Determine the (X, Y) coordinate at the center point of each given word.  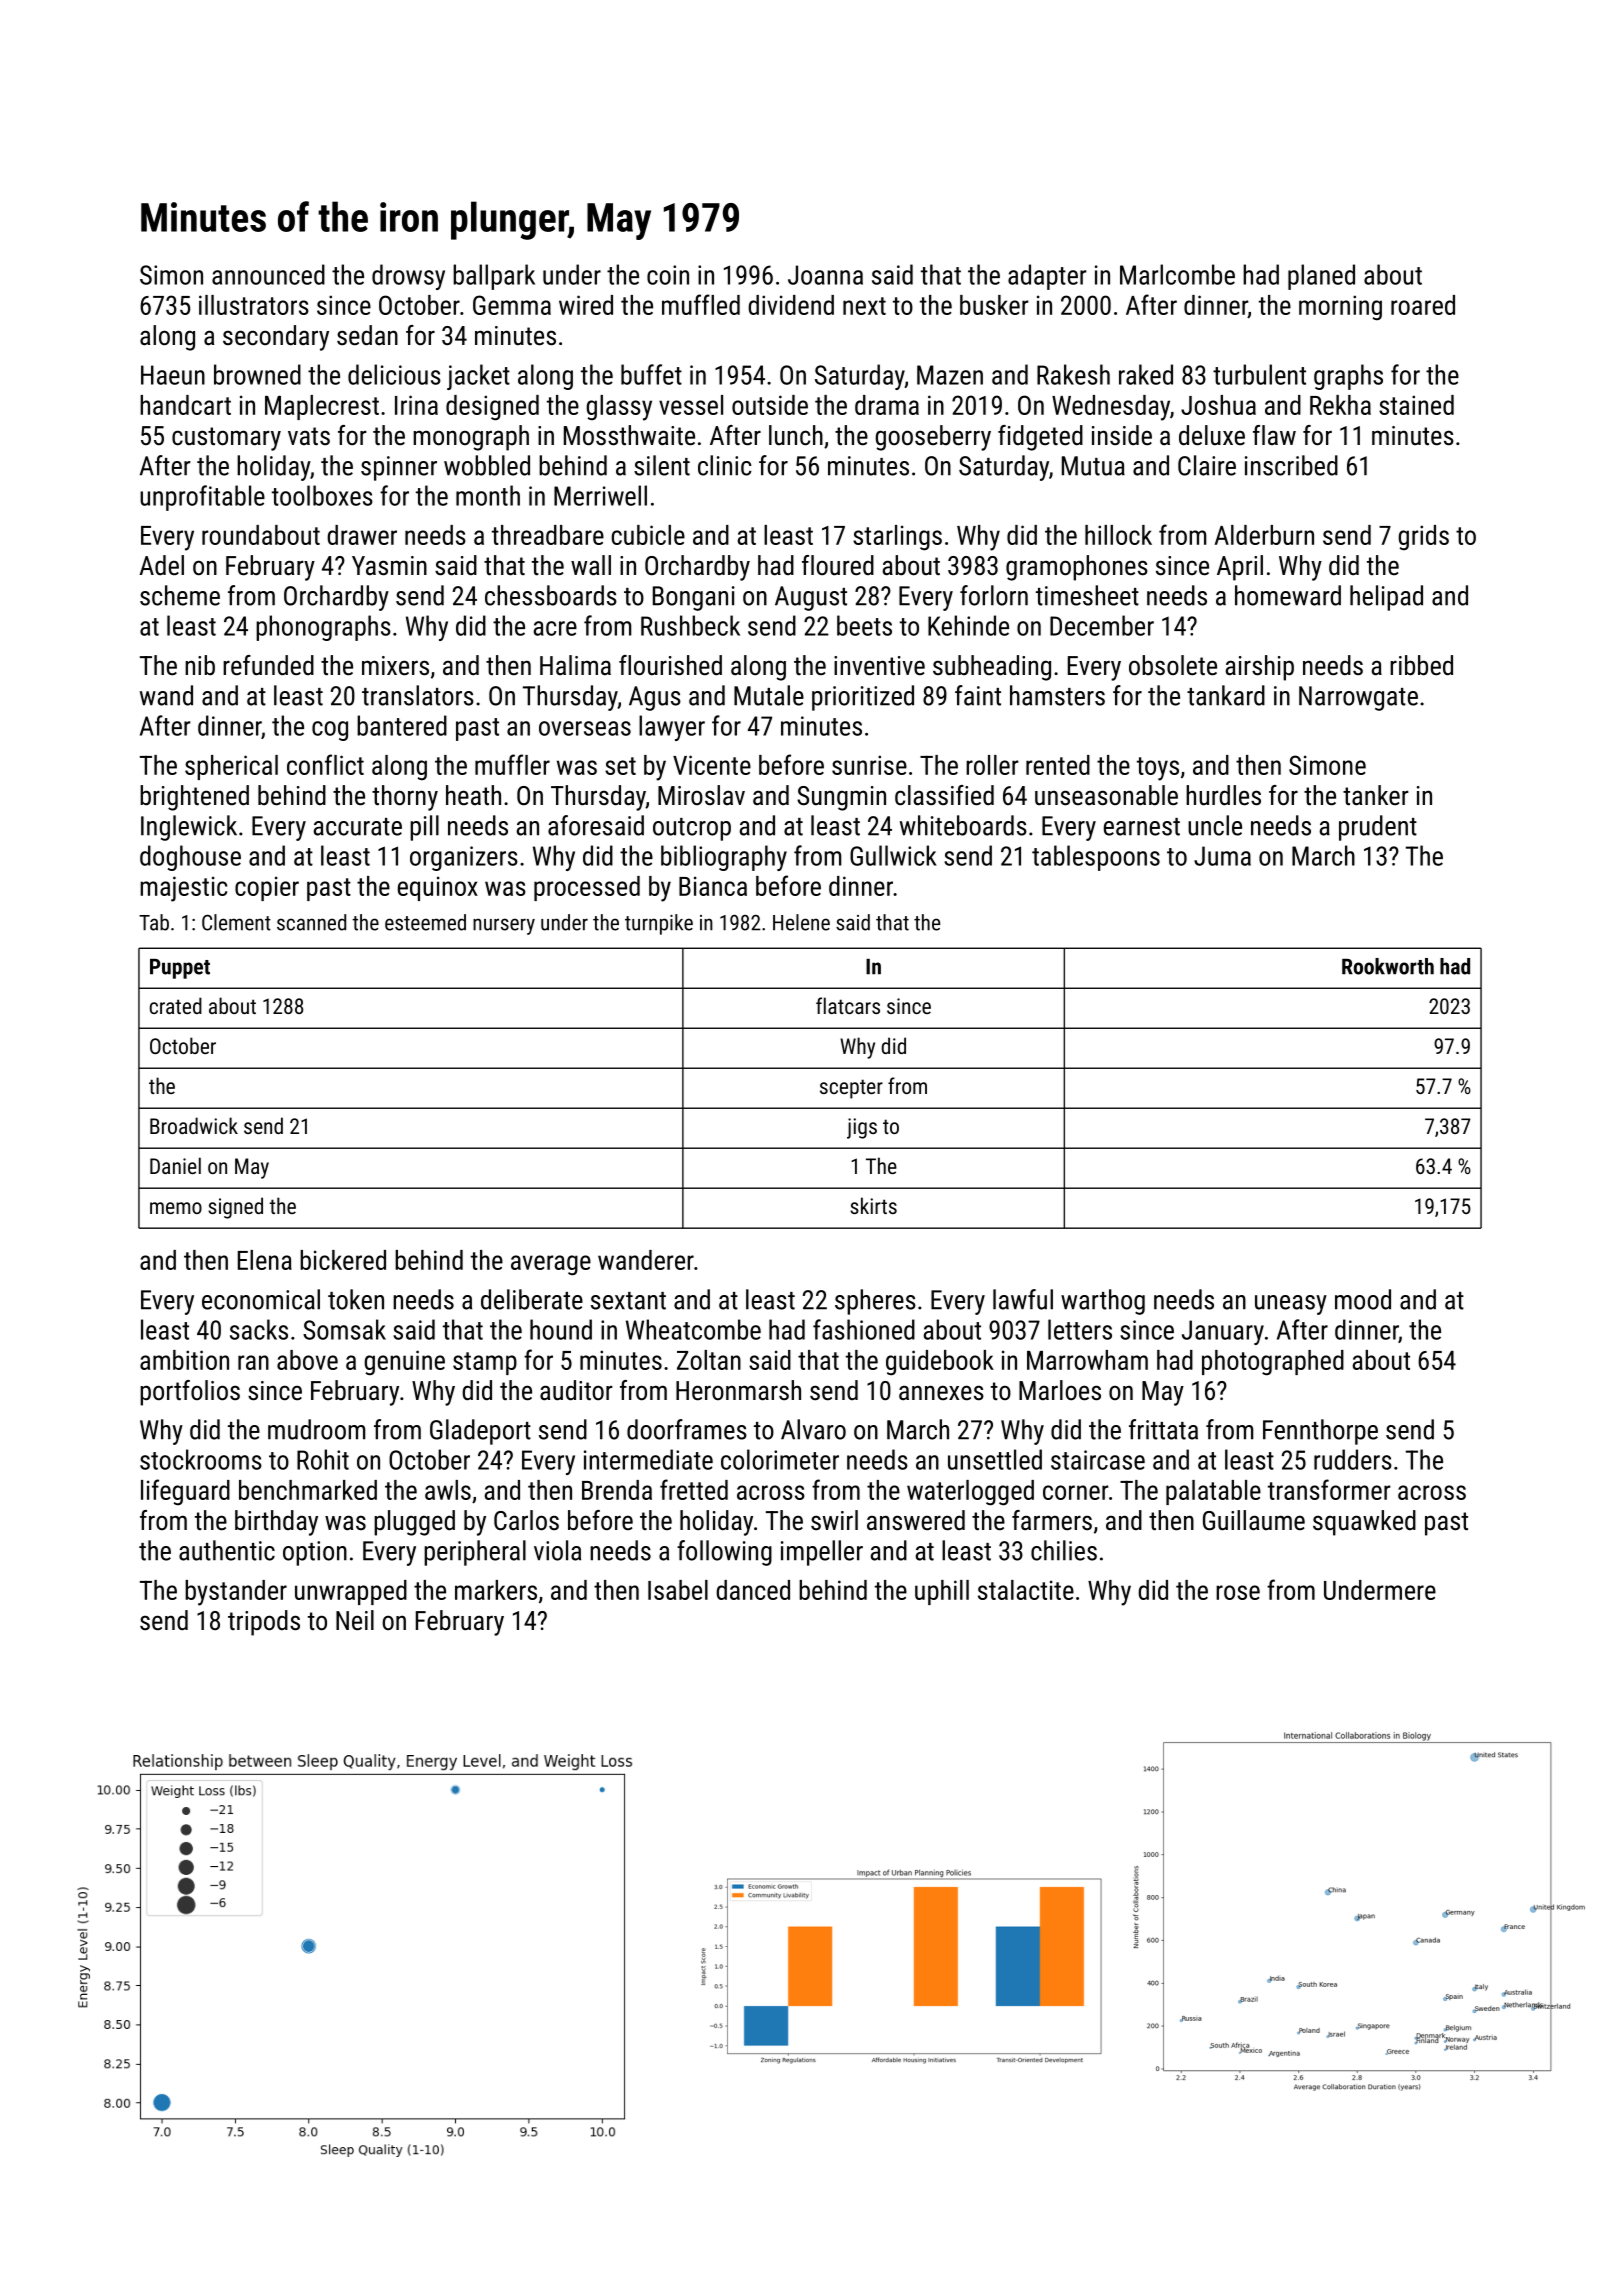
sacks (259, 1329)
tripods (264, 1623)
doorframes (687, 1429)
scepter (851, 1089)
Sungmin (841, 798)
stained (1416, 405)
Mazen (950, 375)
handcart (185, 405)
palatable (1213, 1492)
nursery (504, 926)
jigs (862, 1128)
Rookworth (1388, 966)
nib (200, 665)
